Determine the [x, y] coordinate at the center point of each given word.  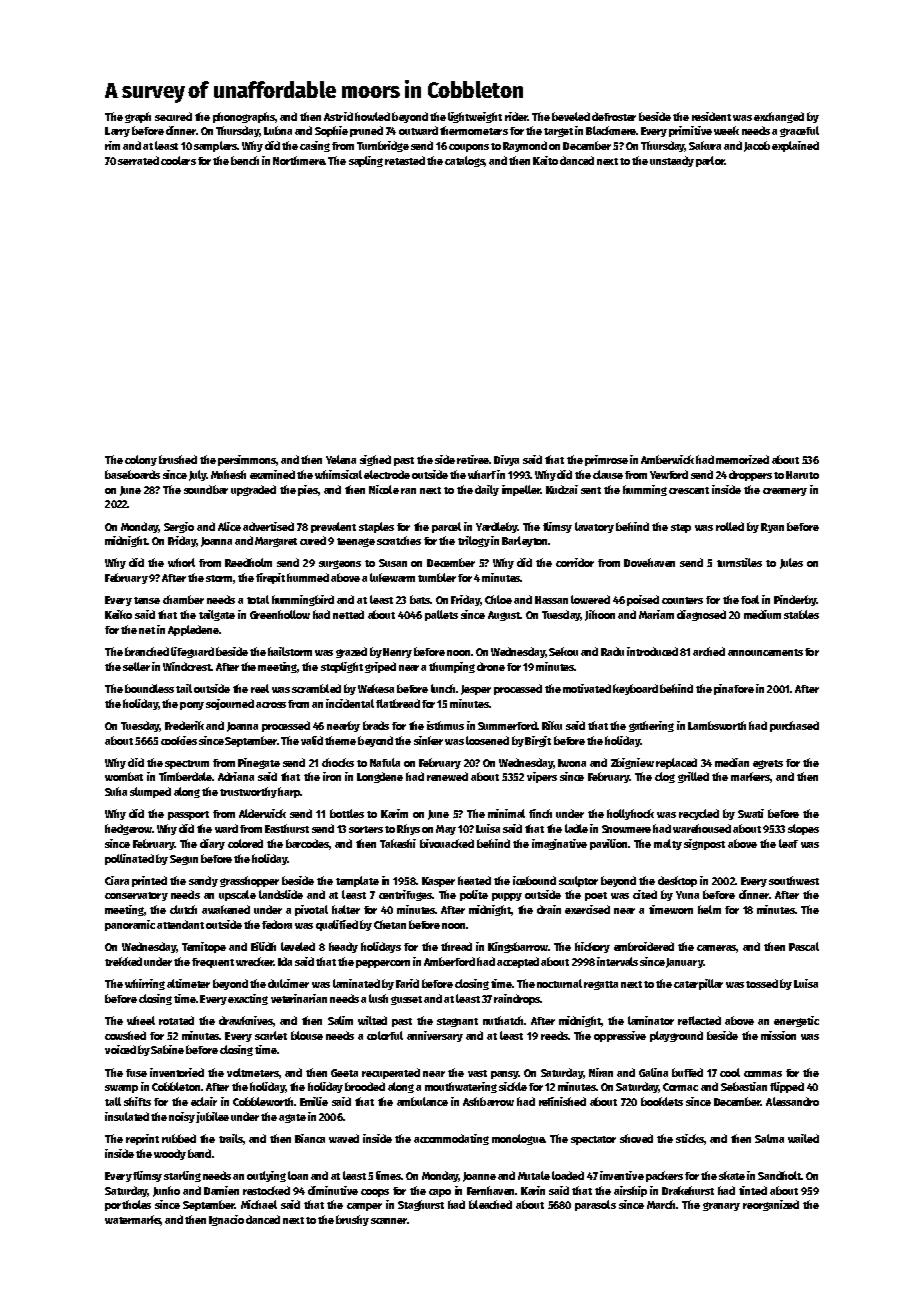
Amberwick [667, 459]
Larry [117, 132]
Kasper [438, 882]
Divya [506, 460]
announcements [765, 652]
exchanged [779, 117]
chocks [338, 762]
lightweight [475, 117]
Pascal [804, 946]
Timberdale [185, 776]
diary [212, 844]
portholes [128, 1205]
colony [141, 460]
